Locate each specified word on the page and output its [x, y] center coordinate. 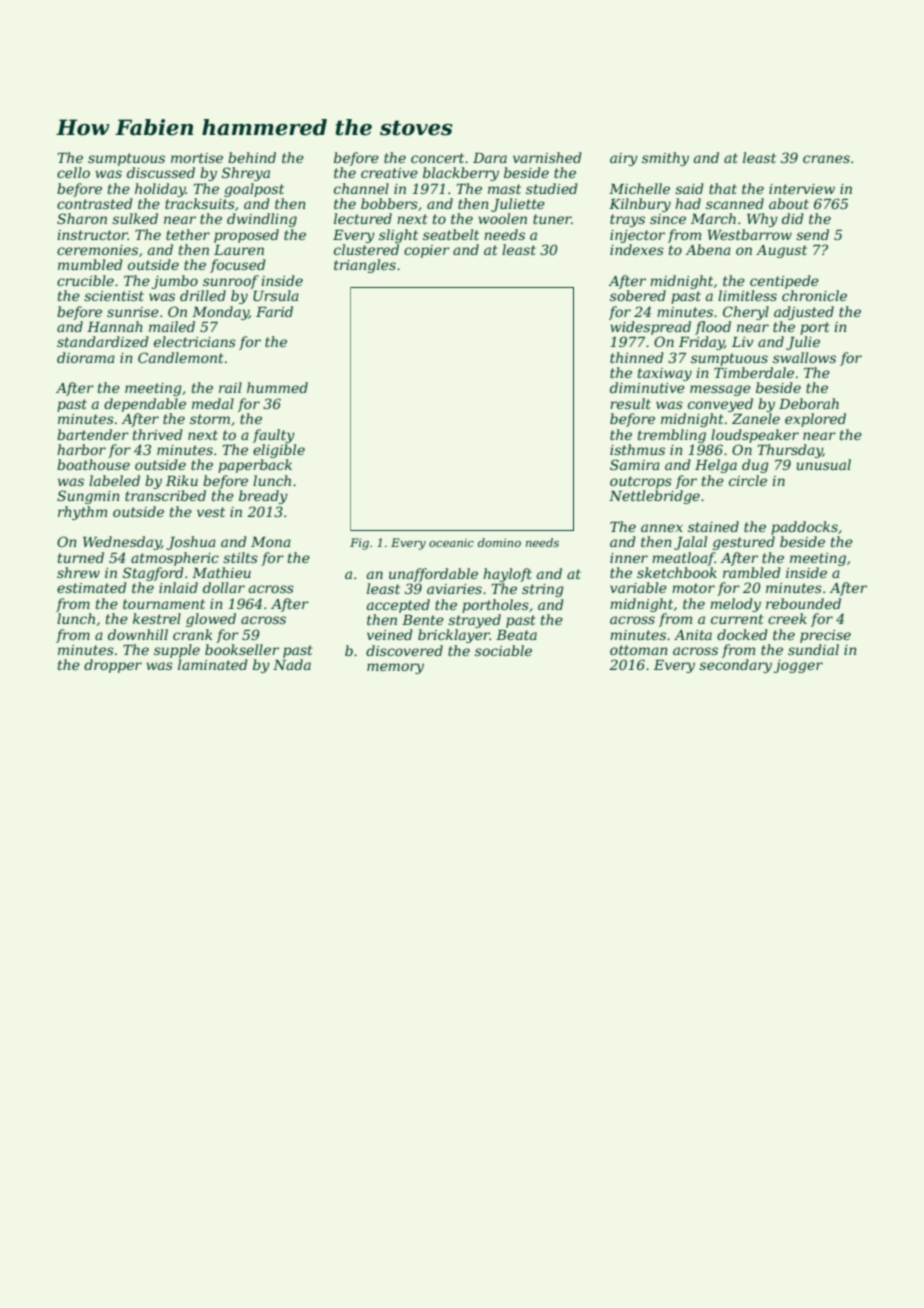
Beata [516, 635]
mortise [197, 158]
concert [437, 158]
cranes [826, 159]
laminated [213, 664]
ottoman [639, 650]
